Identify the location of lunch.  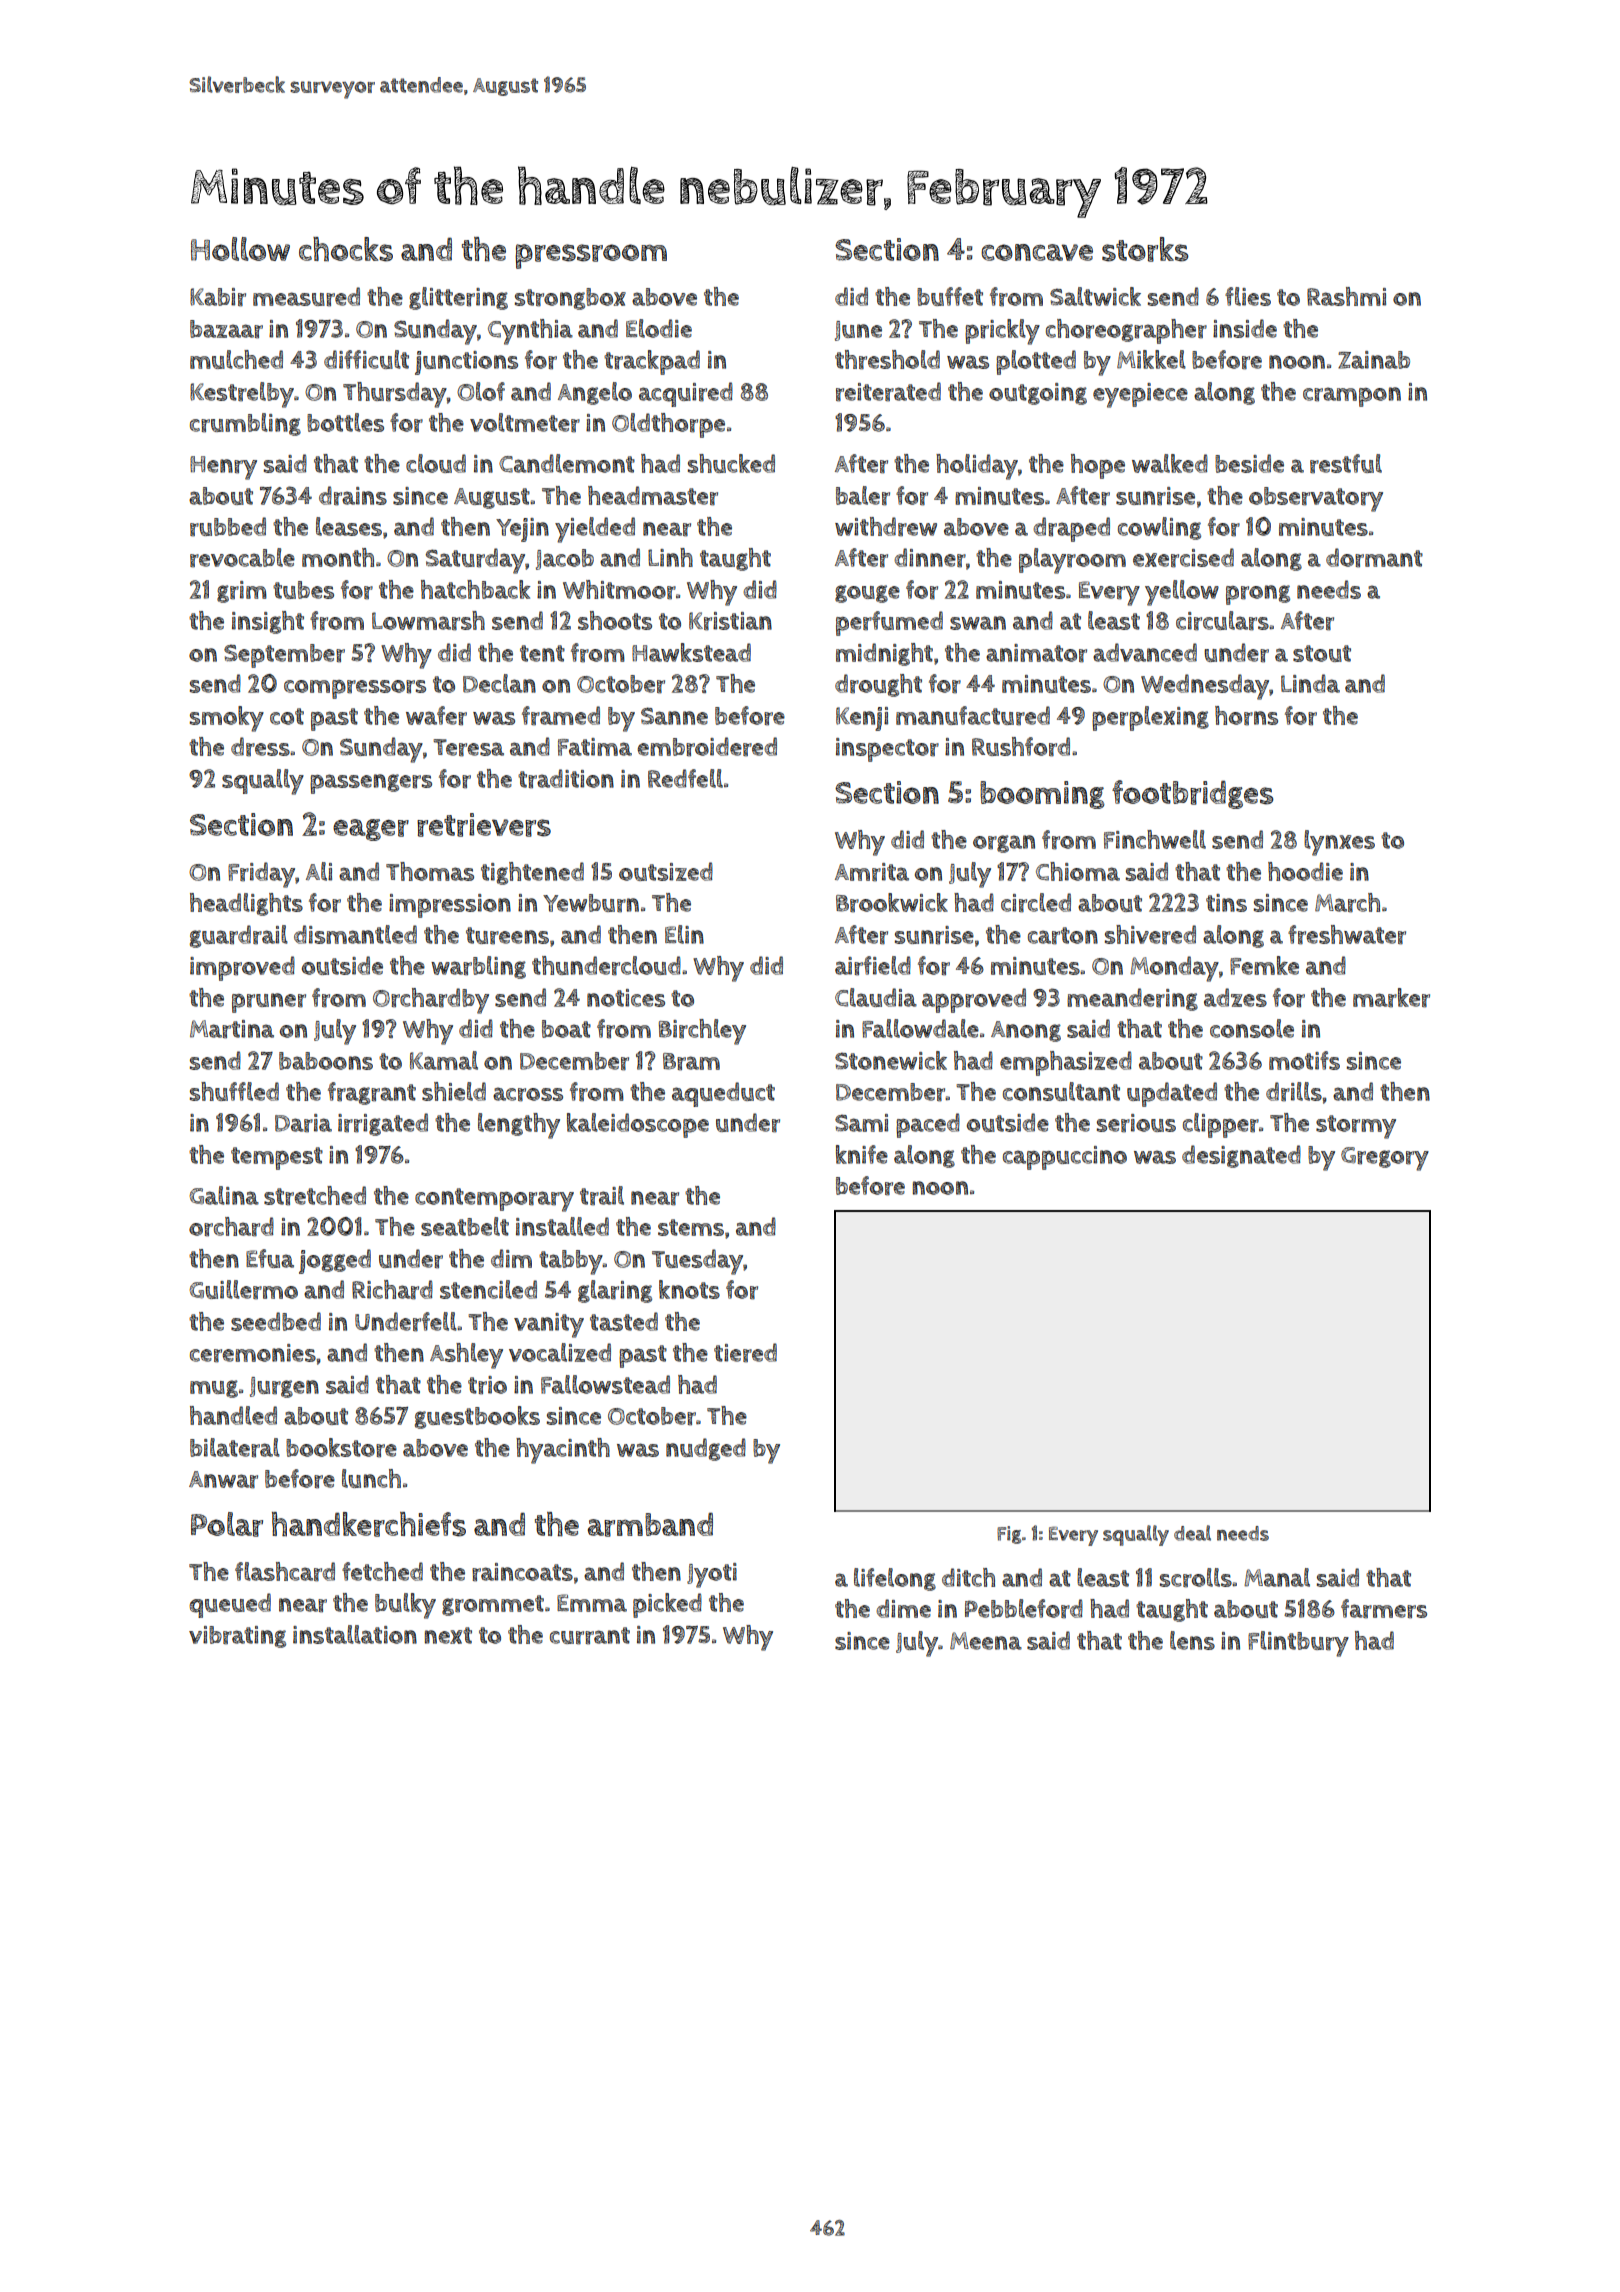
(371, 1478).
